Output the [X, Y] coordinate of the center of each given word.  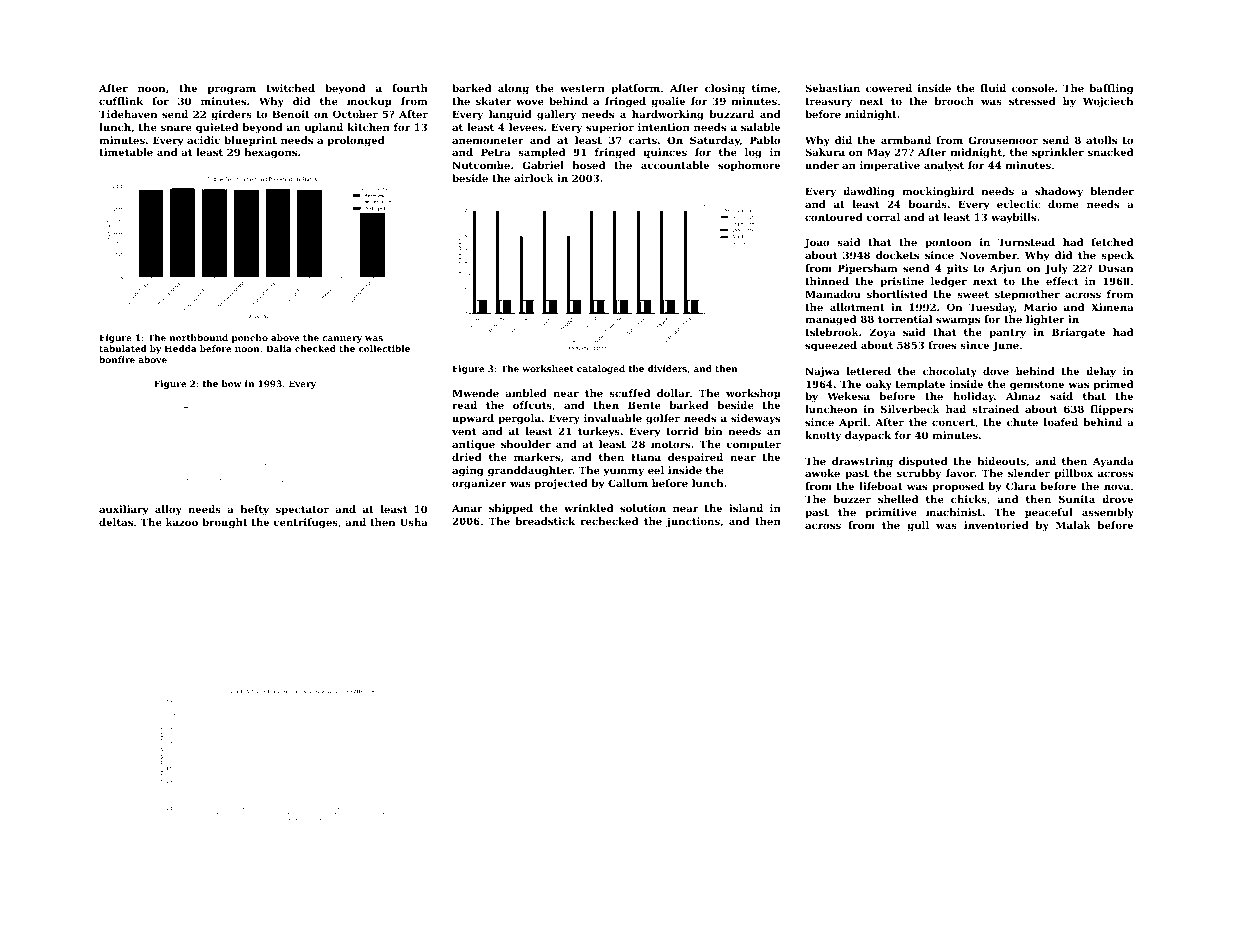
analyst [944, 166]
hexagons [270, 153]
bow [232, 383]
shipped [511, 509]
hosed [588, 165]
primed [1113, 385]
